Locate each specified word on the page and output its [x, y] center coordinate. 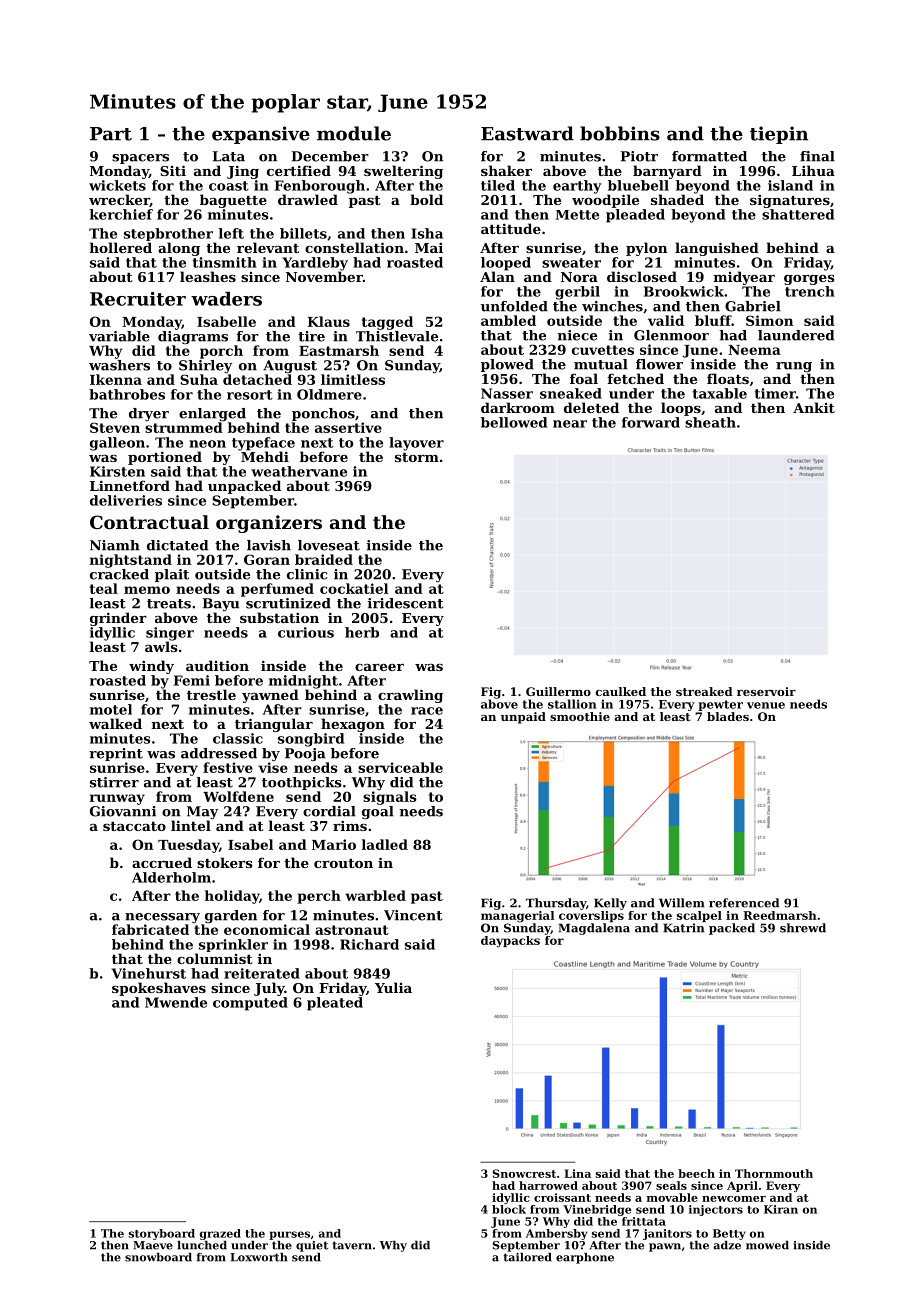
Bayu [221, 604]
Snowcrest [524, 1173]
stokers [225, 862]
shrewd [803, 928]
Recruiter [138, 299]
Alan [497, 276]
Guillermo [558, 691]
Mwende [176, 1002]
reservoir [766, 691]
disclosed [642, 276]
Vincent [413, 915]
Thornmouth [774, 1173]
